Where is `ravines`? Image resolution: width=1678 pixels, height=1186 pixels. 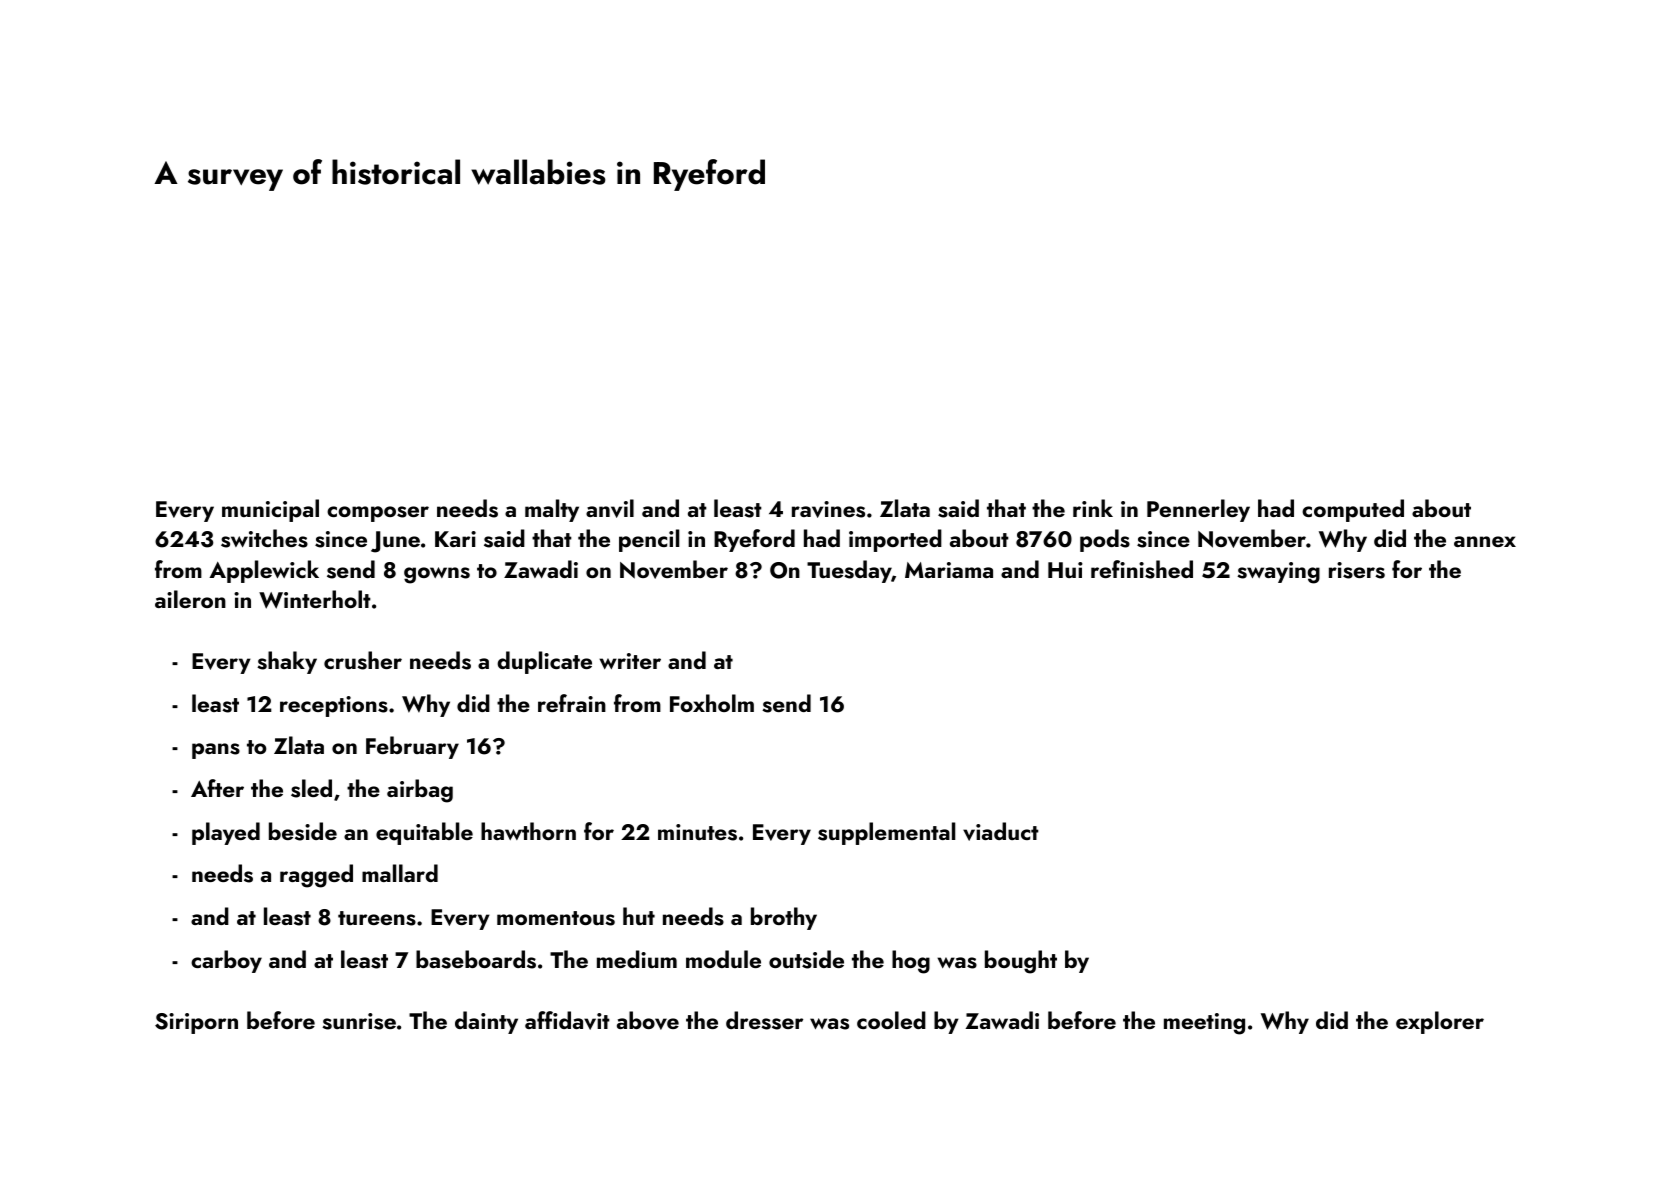 ravines is located at coordinates (828, 509).
